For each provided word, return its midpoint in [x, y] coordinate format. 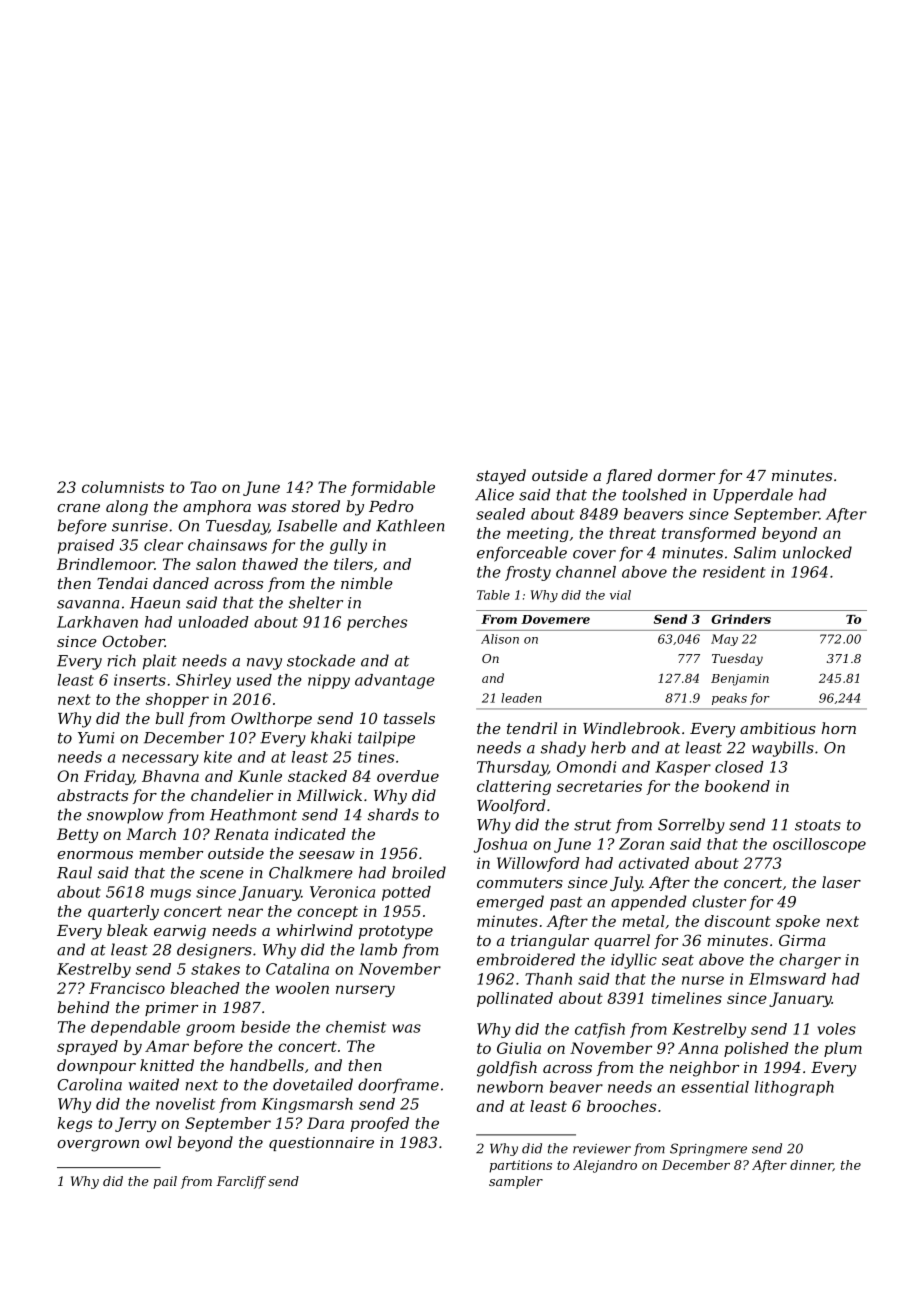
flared [629, 476]
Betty [77, 835]
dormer [686, 475]
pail [165, 1182]
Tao [203, 487]
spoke [798, 922]
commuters [520, 882]
